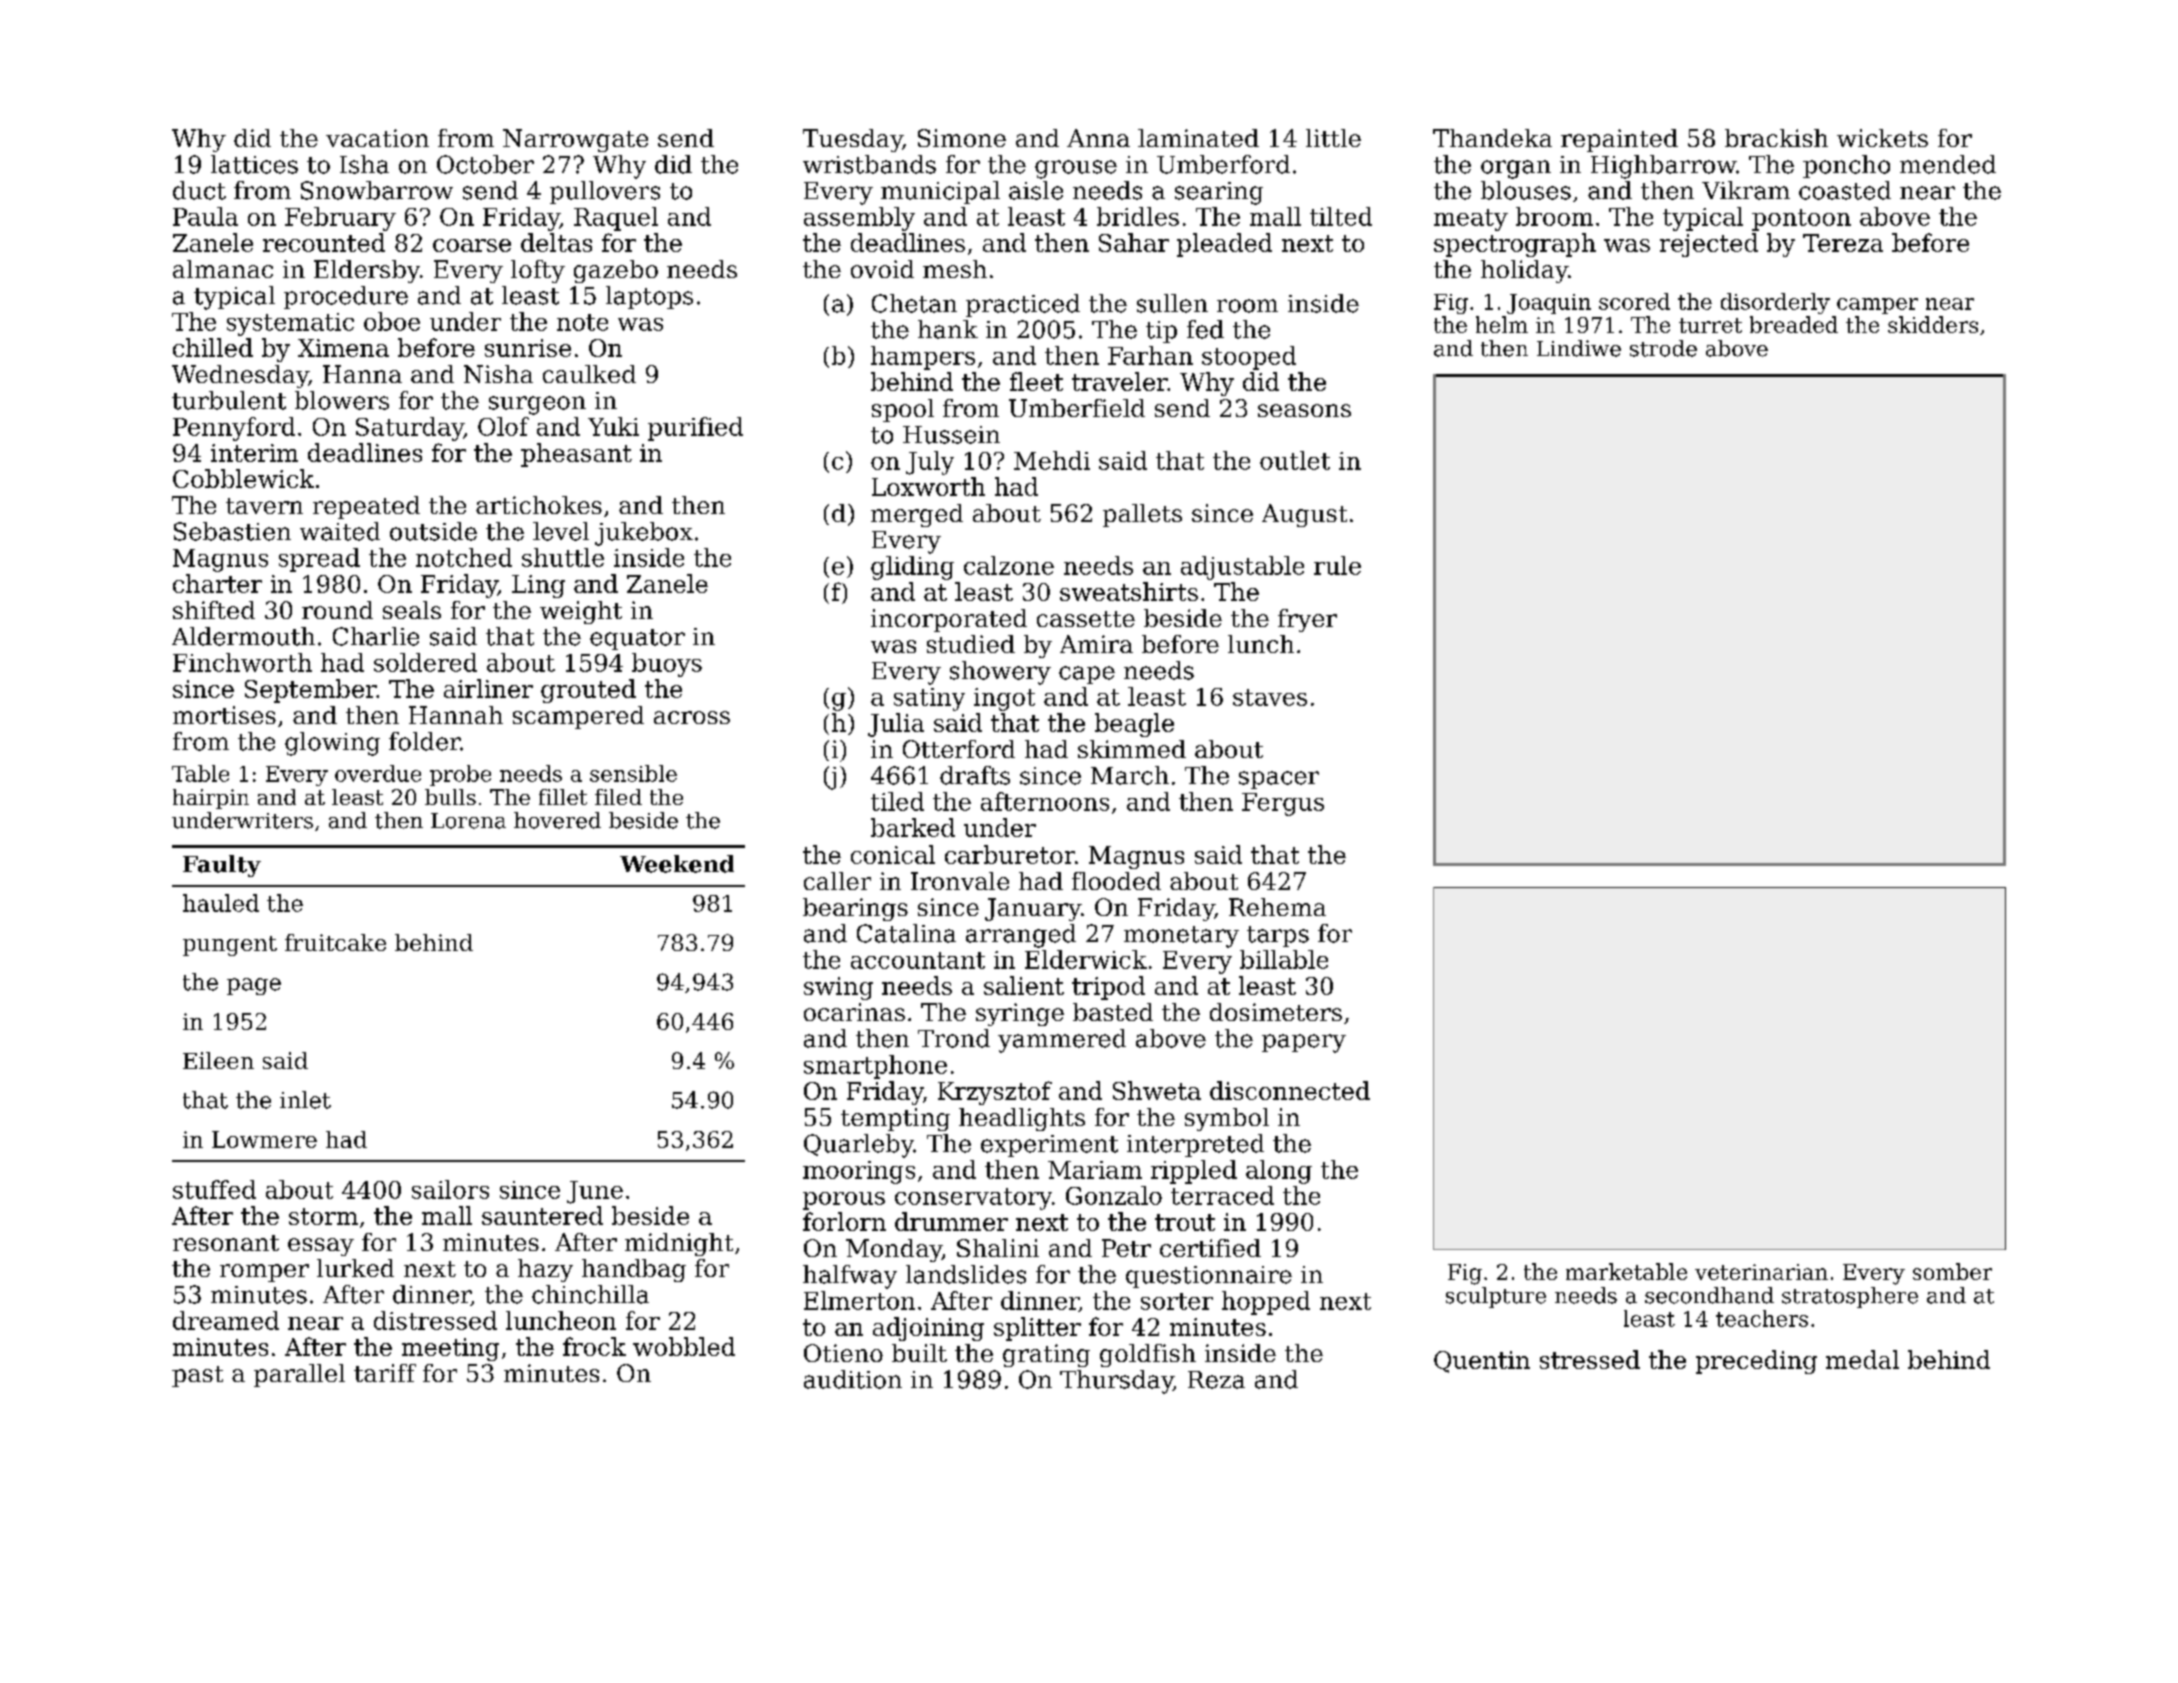  Describe the element at coordinates (962, 138) in the screenshot. I see `Simone` at that location.
